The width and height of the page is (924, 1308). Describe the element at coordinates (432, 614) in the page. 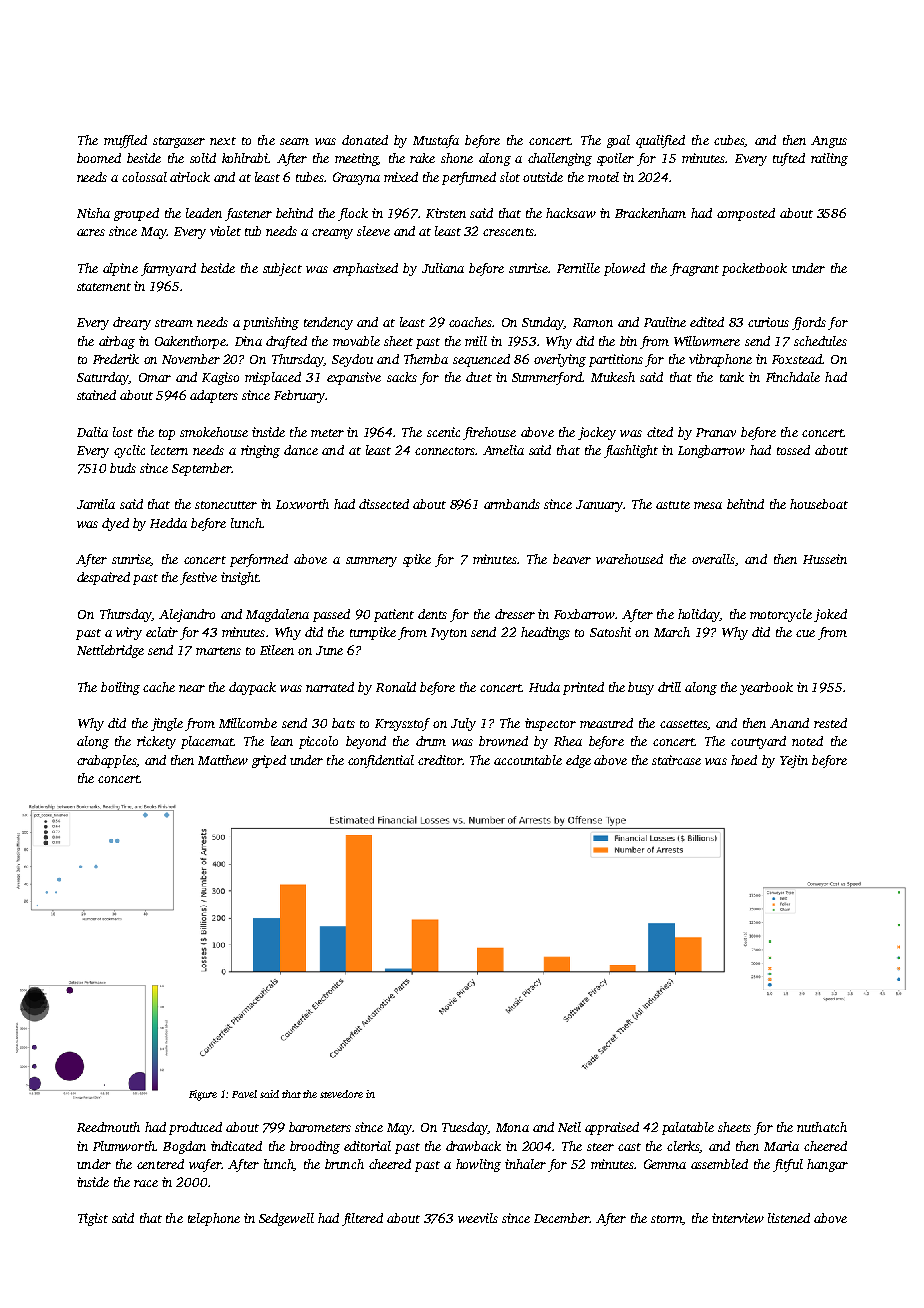

I see `dents` at that location.
